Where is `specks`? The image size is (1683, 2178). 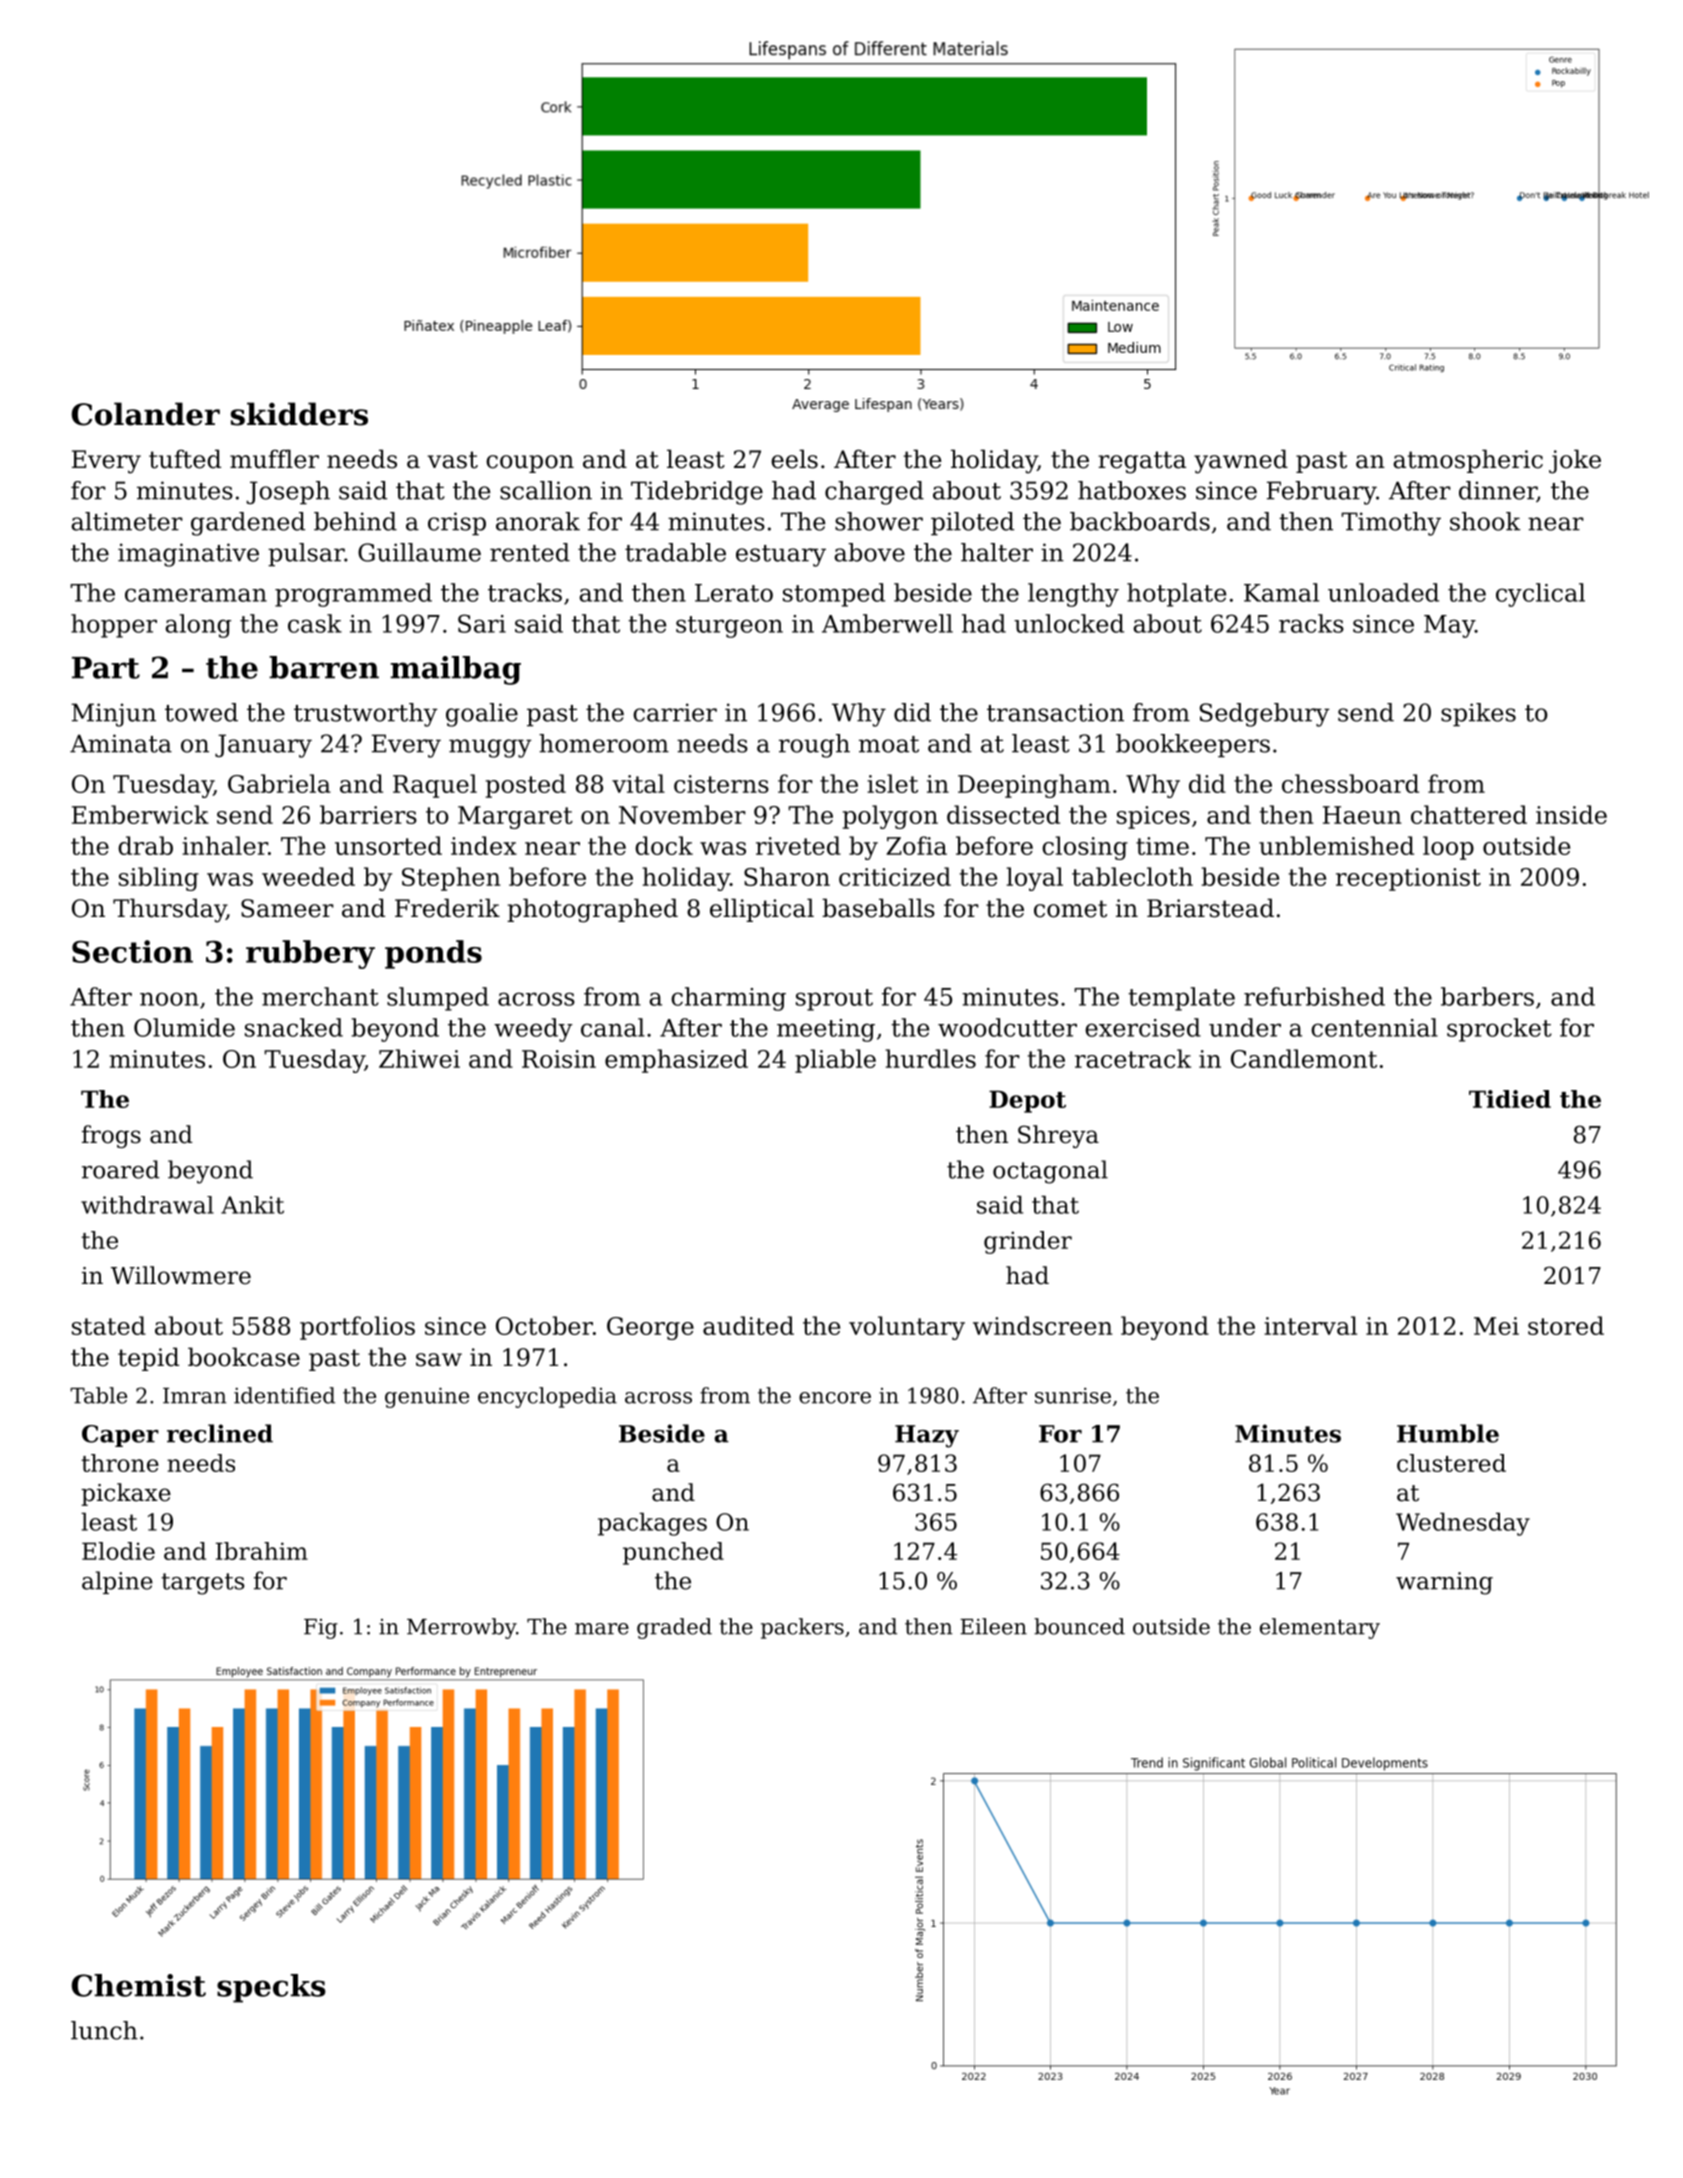 specks is located at coordinates (271, 1988).
